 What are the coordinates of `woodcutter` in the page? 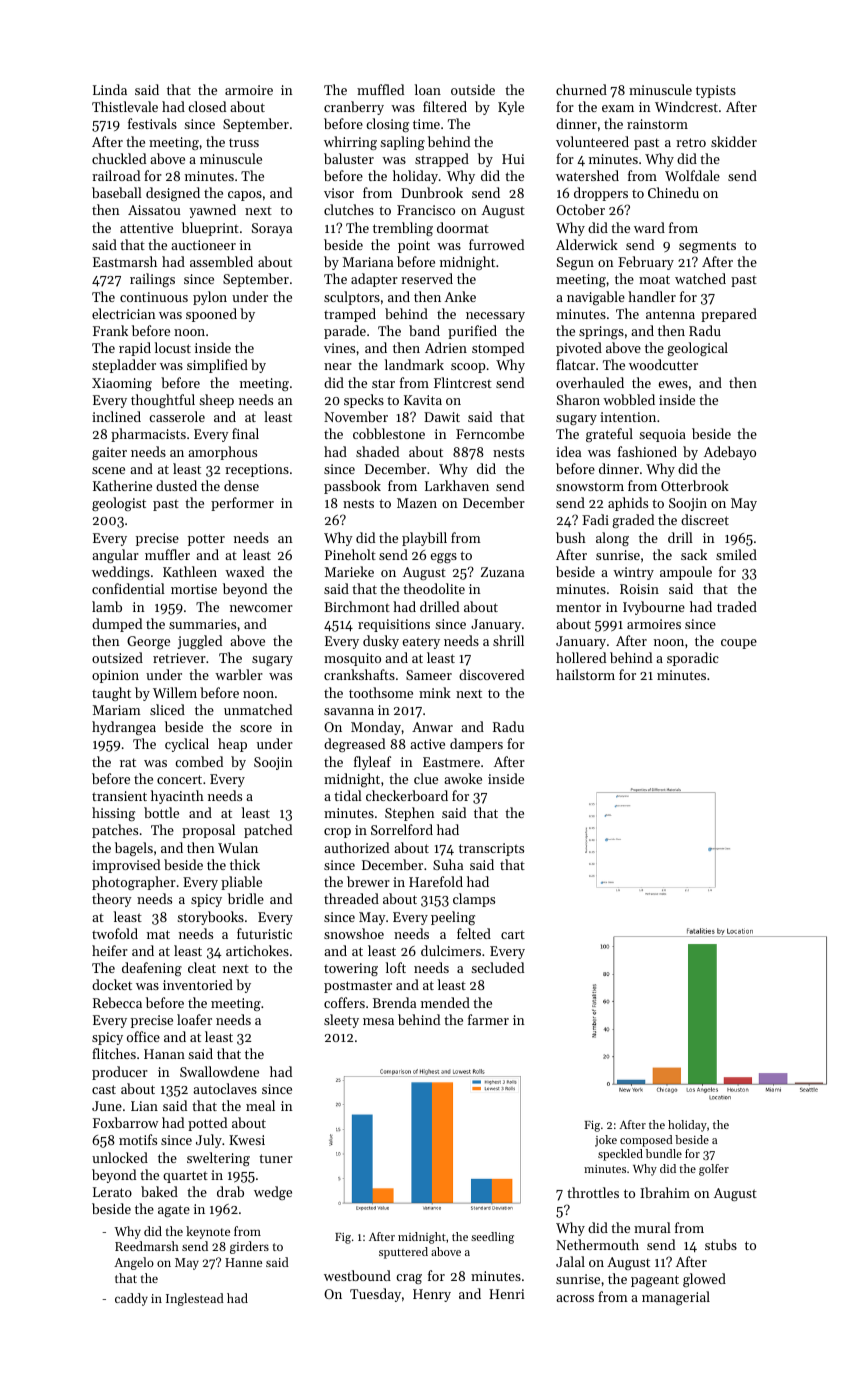 It's located at (663, 364).
